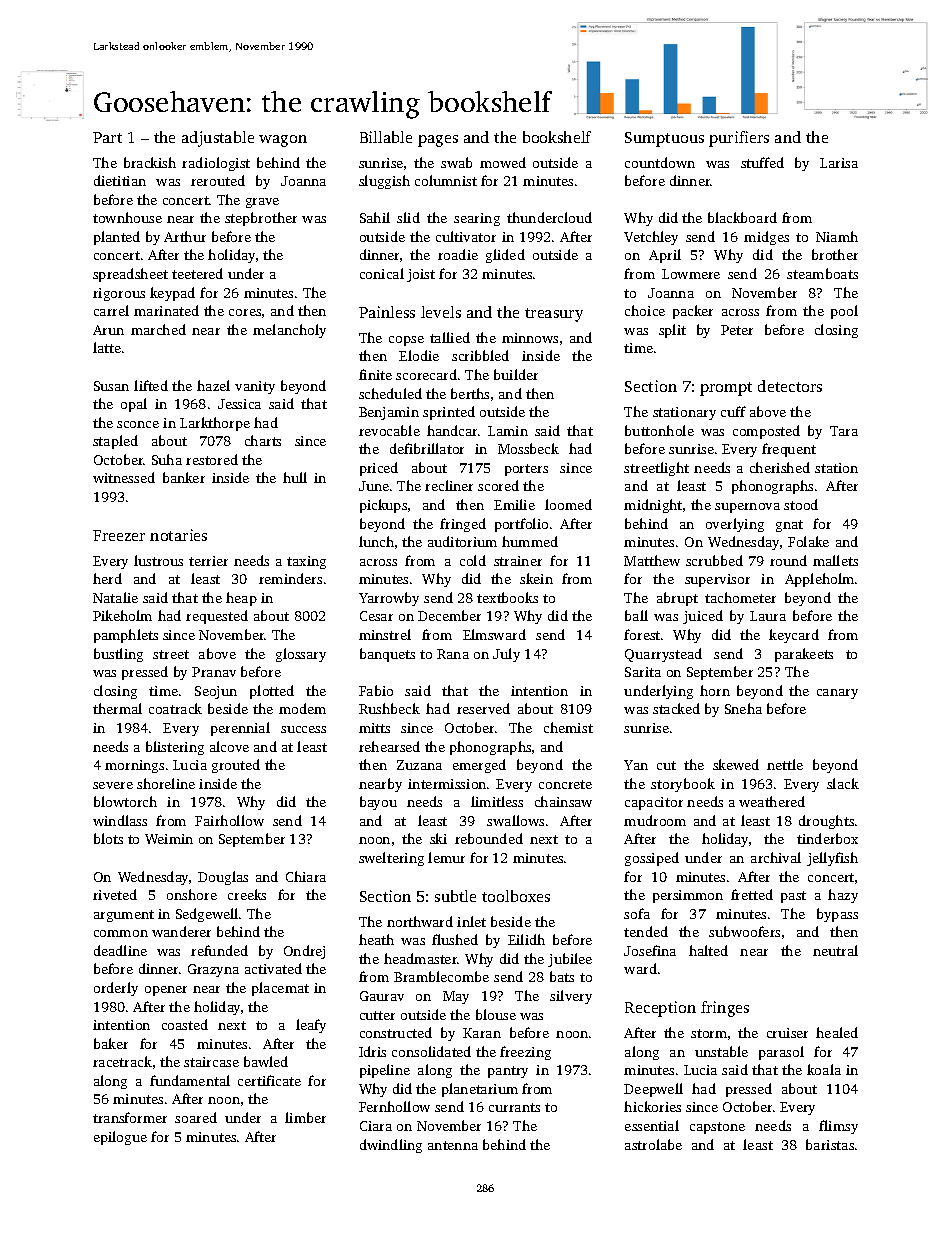 The height and width of the screenshot is (1233, 952). I want to click on Yan, so click(636, 765).
